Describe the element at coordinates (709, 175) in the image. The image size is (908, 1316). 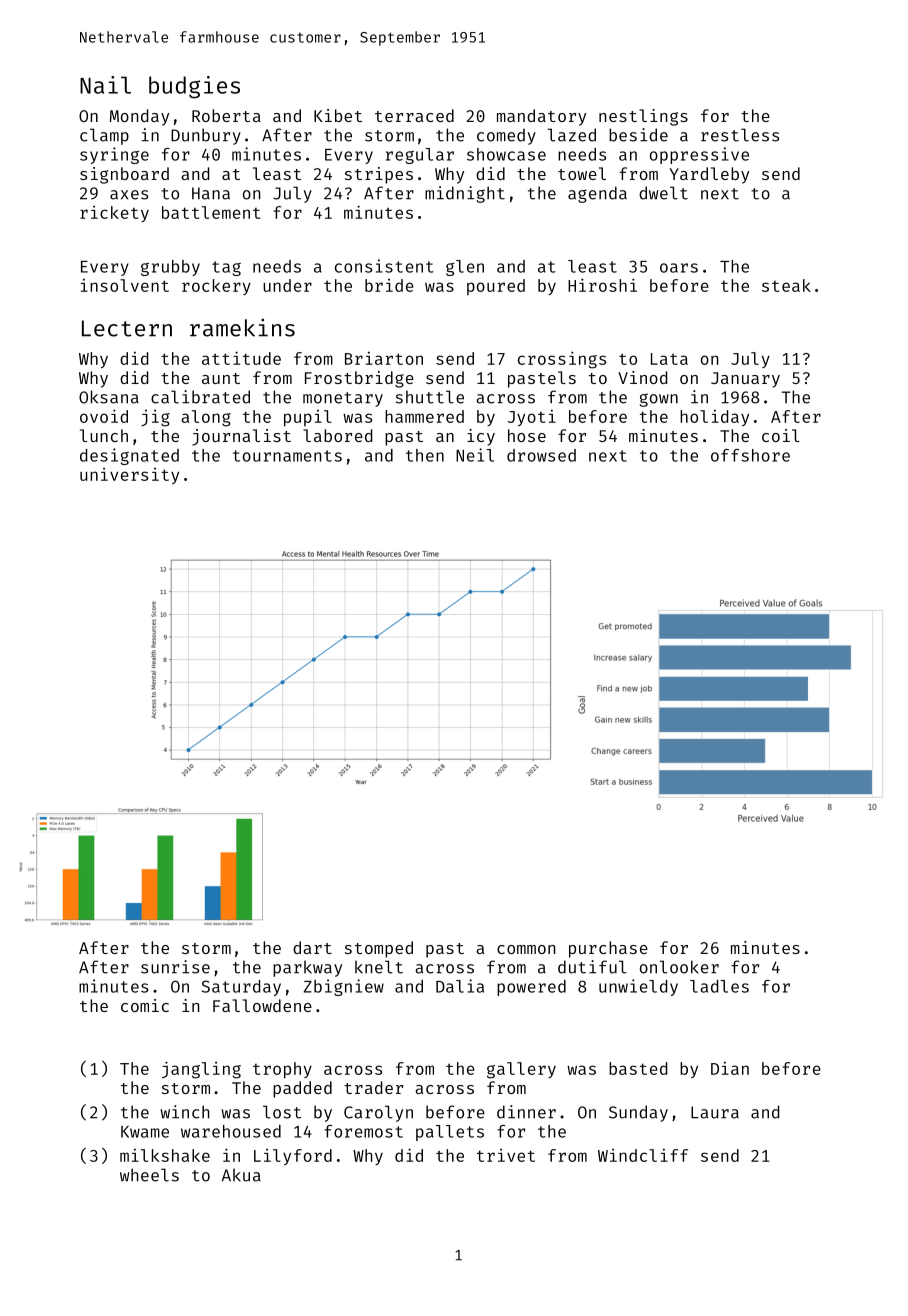
I see `Yardleby` at that location.
